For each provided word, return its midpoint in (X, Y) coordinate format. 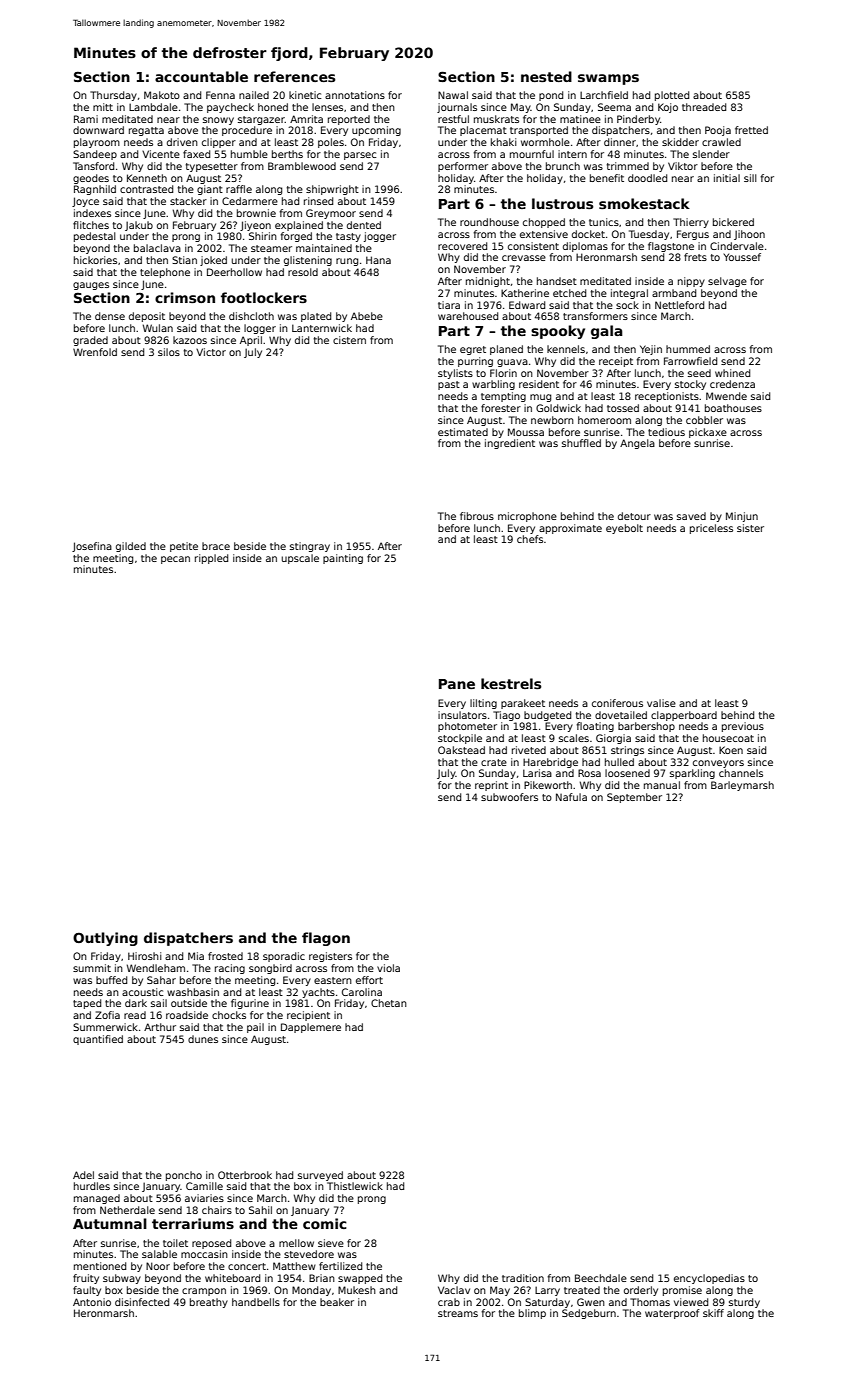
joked (213, 261)
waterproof (672, 1314)
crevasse (524, 258)
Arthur (160, 1027)
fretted (751, 130)
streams (458, 1313)
